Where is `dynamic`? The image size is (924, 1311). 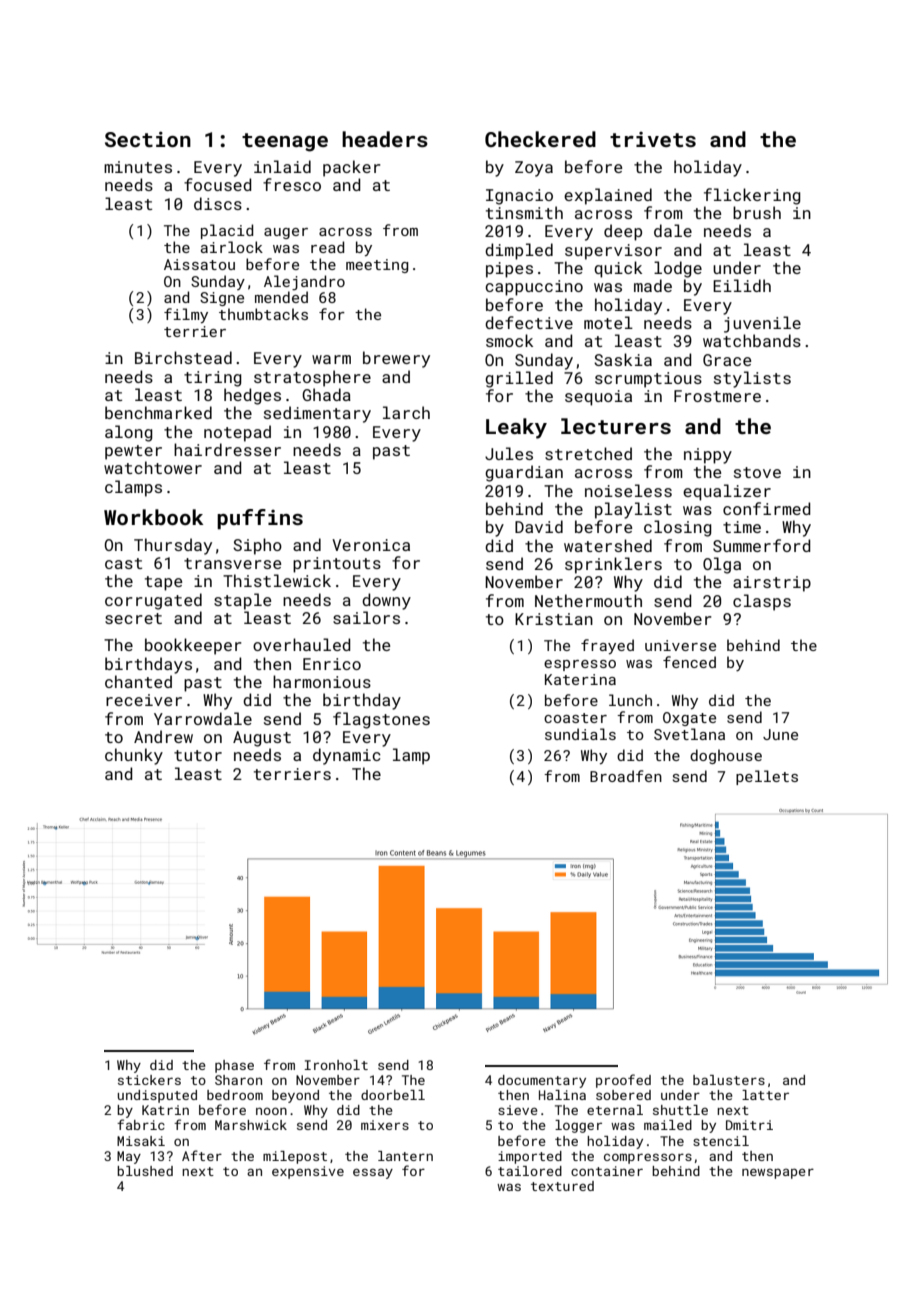 dynamic is located at coordinates (347, 756).
